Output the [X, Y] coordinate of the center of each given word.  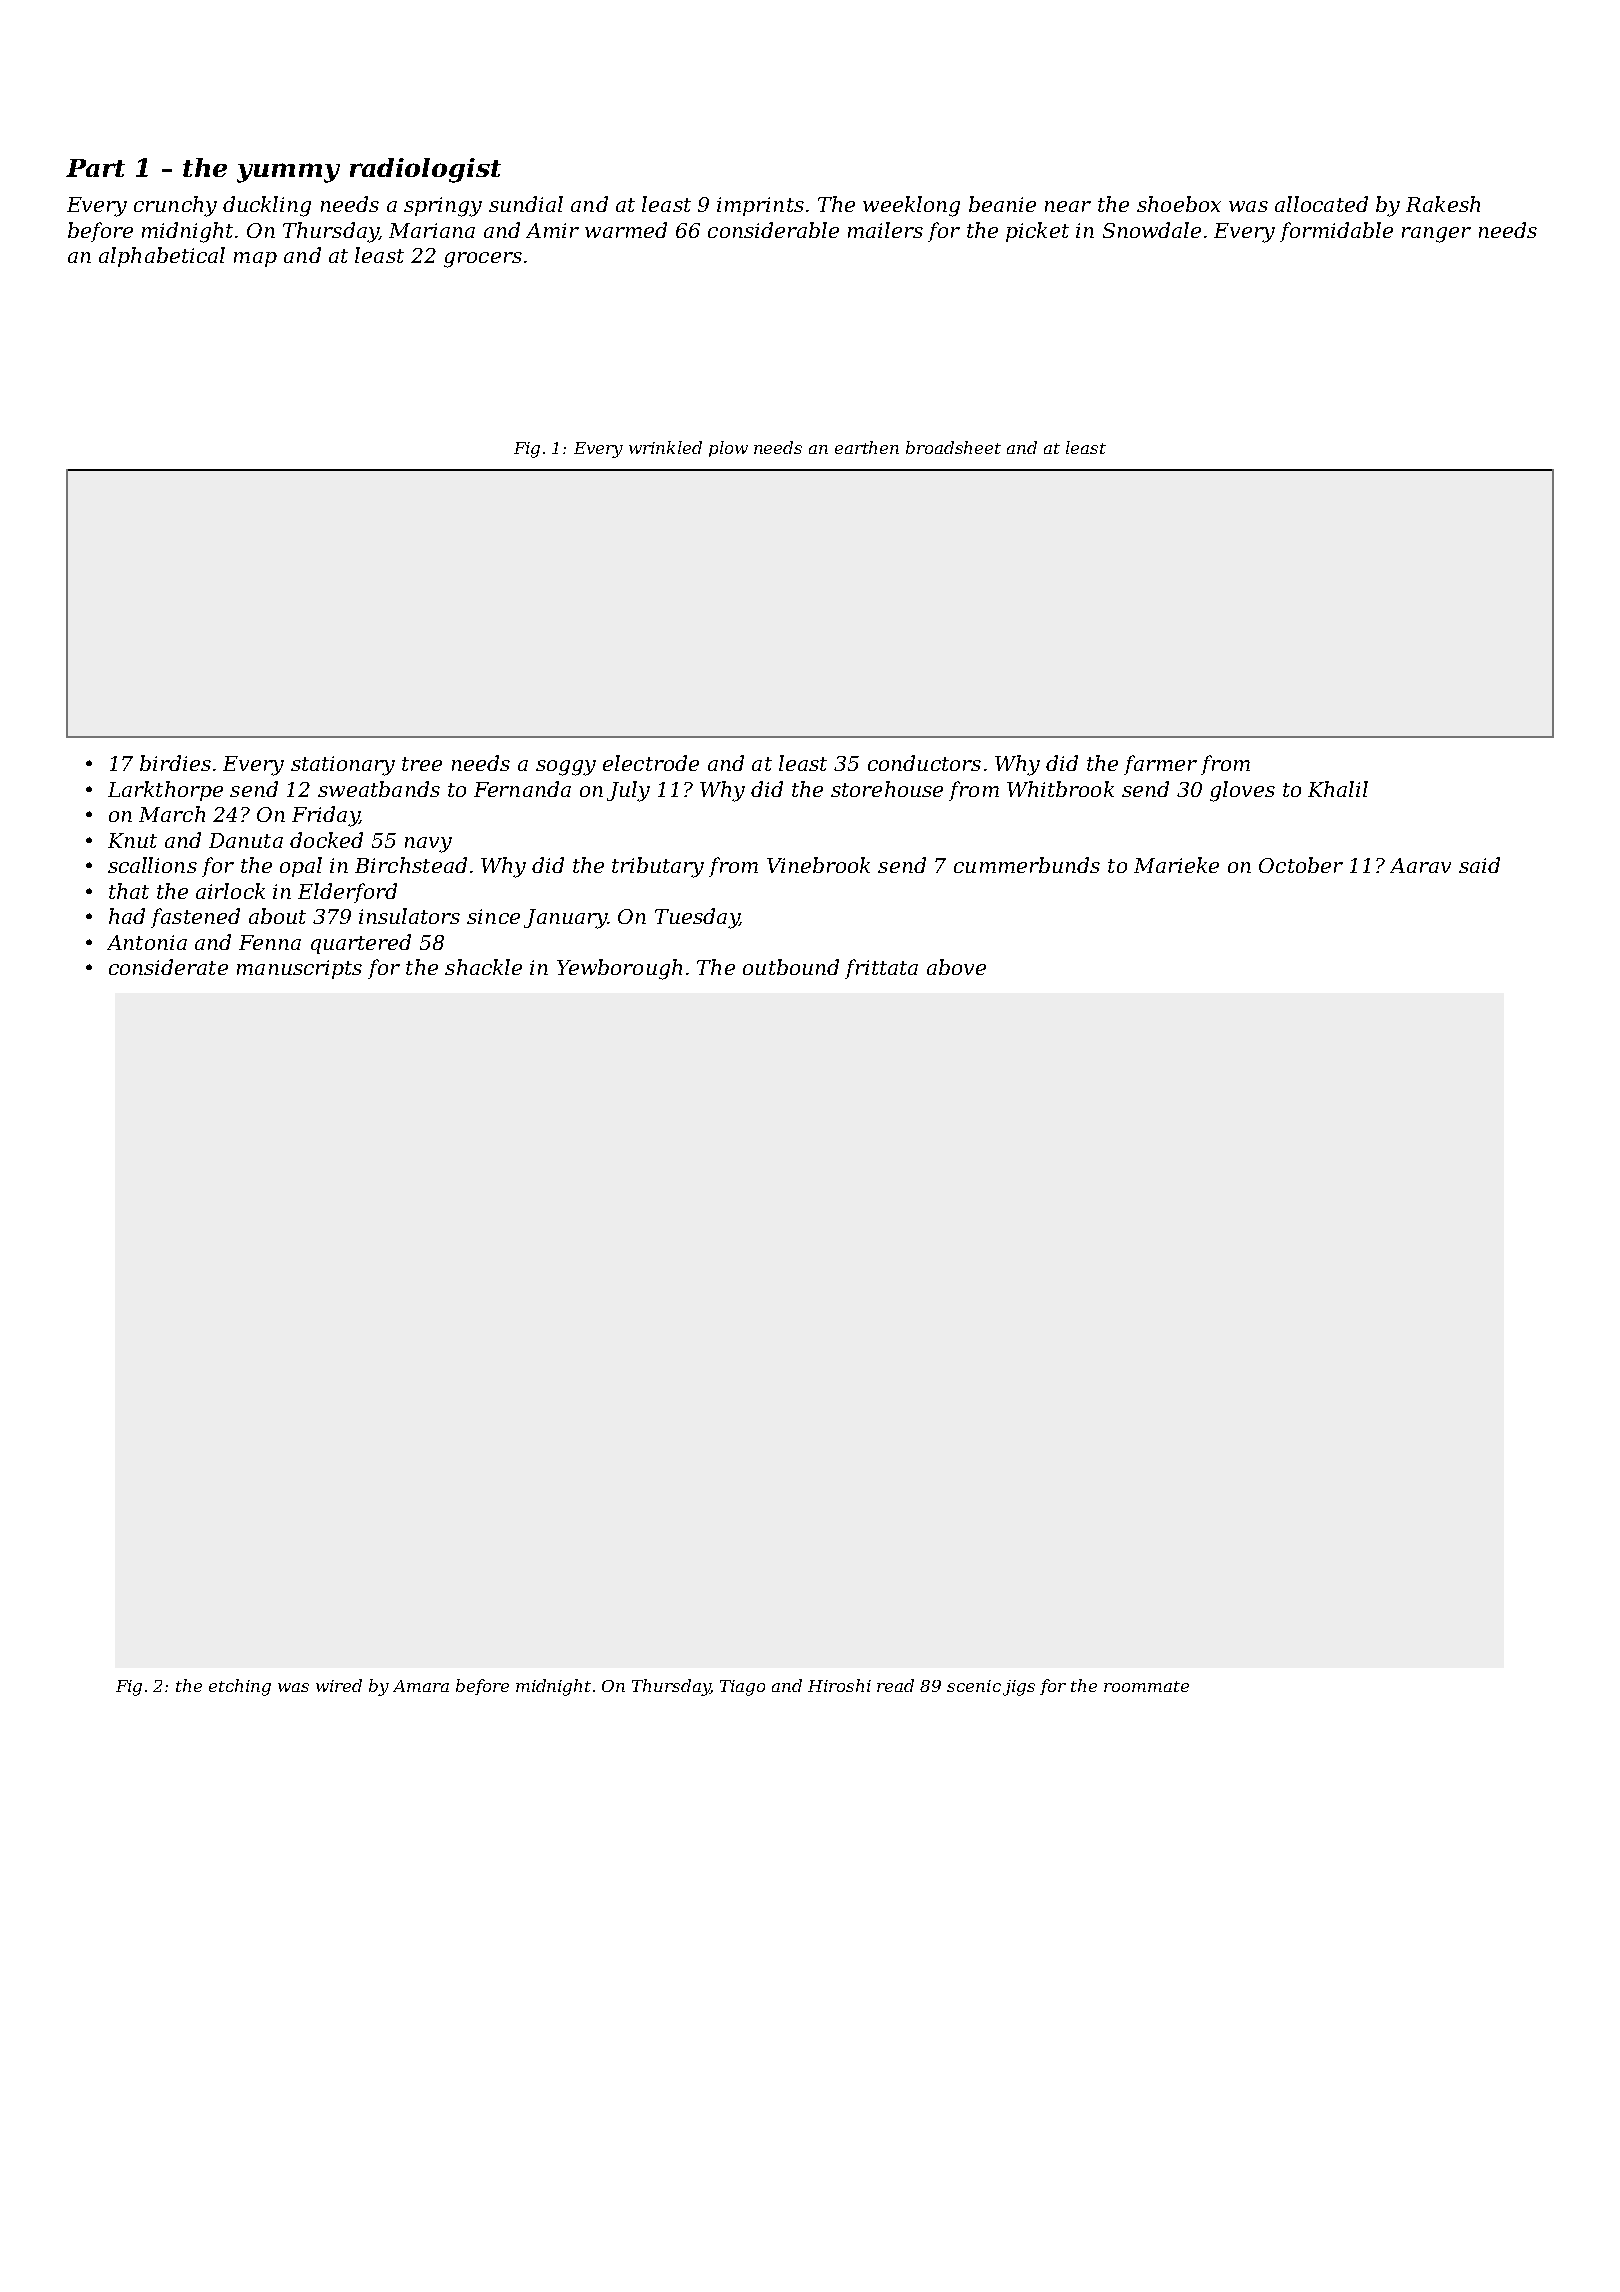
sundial [526, 204]
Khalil [1338, 789]
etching [240, 1687]
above [956, 967]
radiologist [425, 170]
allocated [1321, 204]
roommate [1146, 1686]
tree [422, 764]
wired [339, 1685]
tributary [658, 867]
